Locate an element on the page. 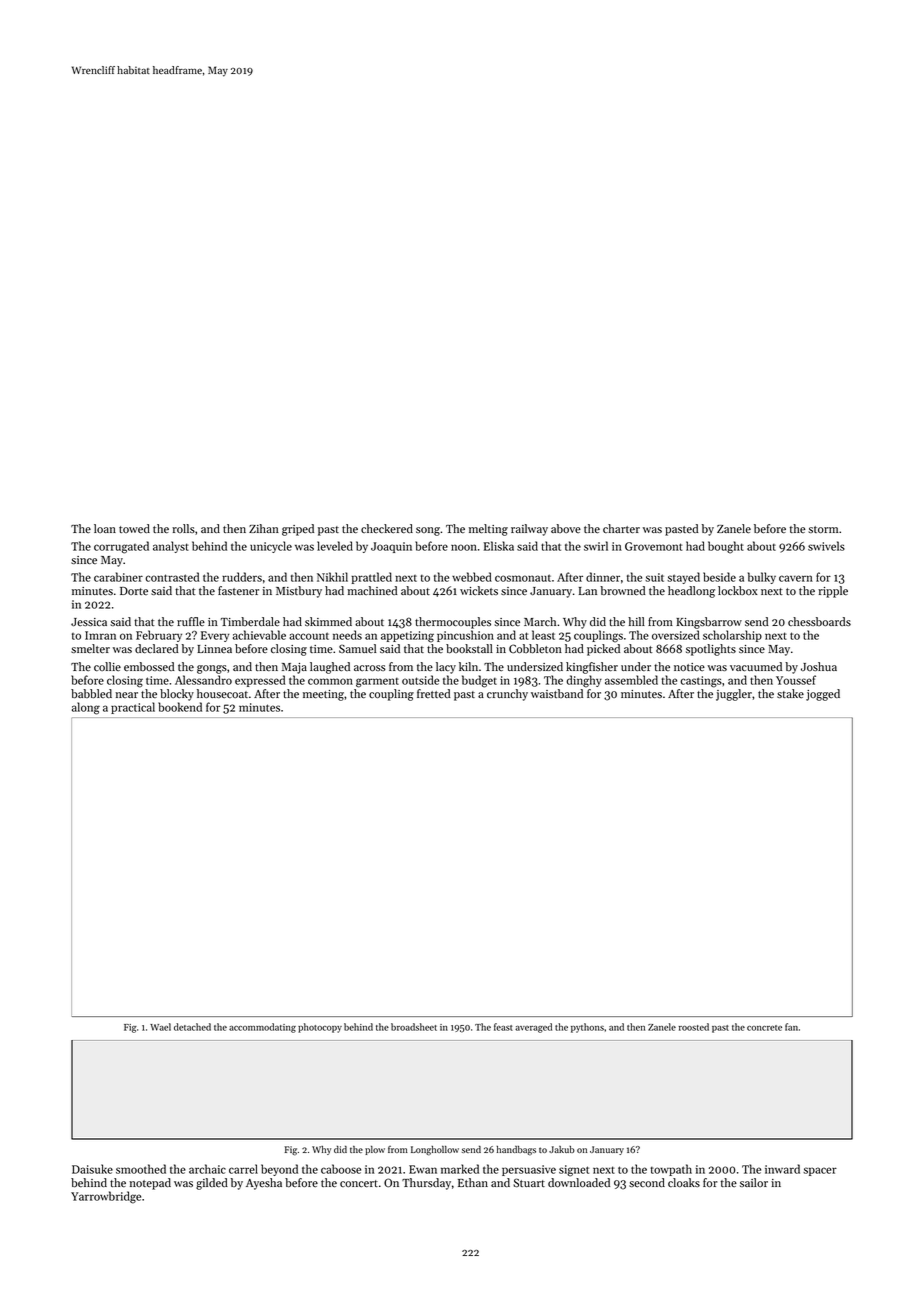 The width and height of the document is (924, 1308). webbed is located at coordinates (472, 577).
